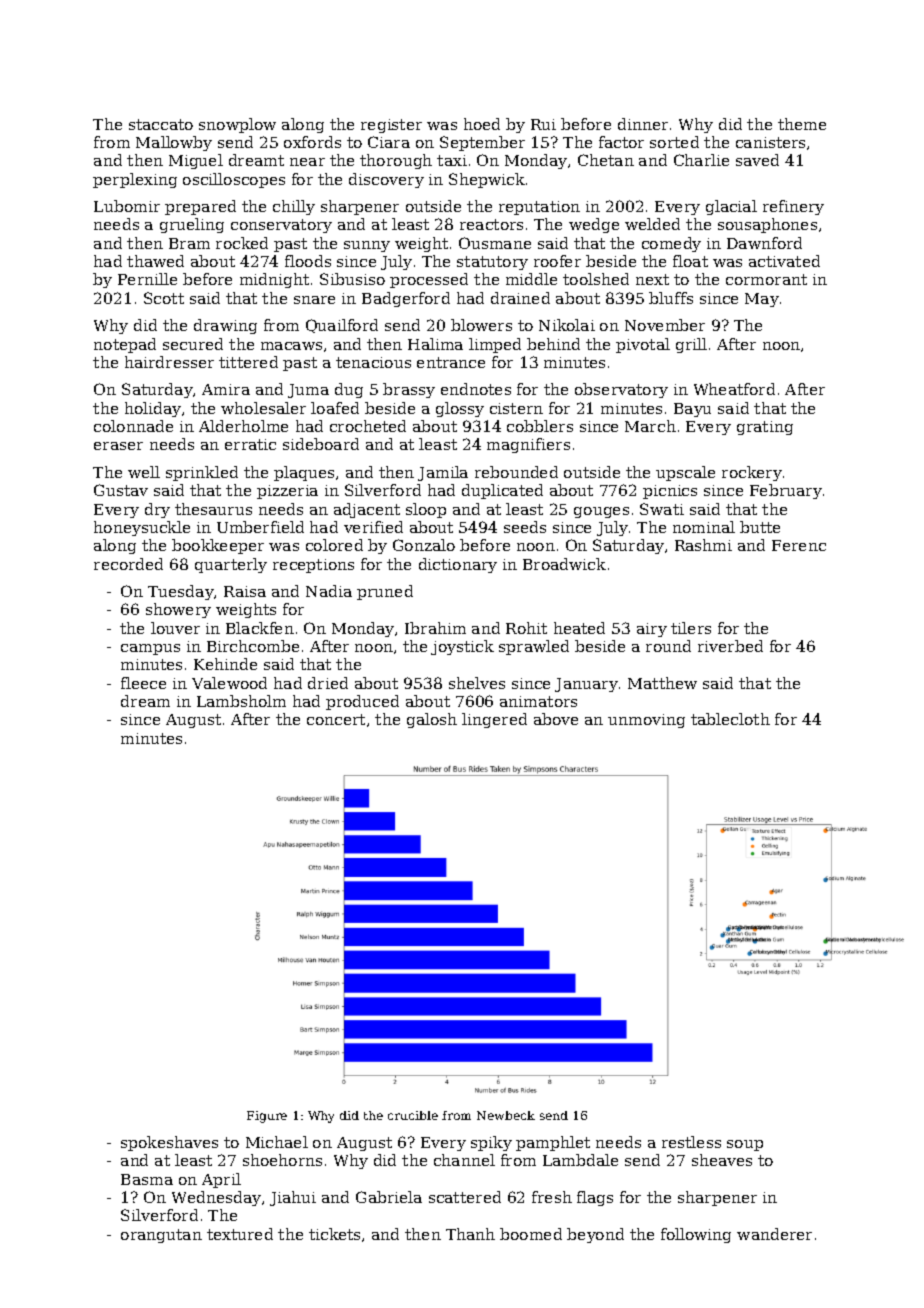  I want to click on louver, so click(175, 628).
